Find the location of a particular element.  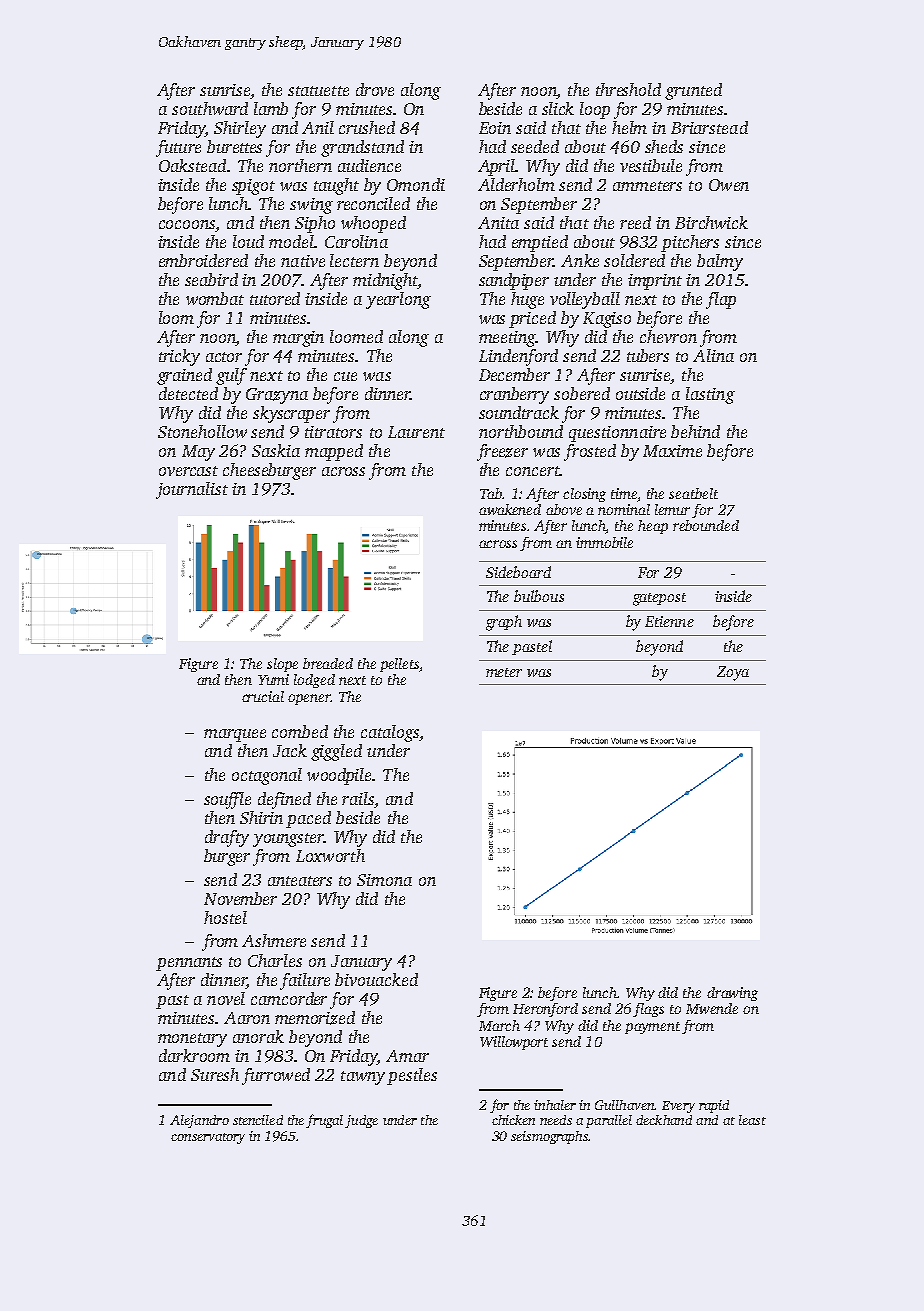

Stonehollow is located at coordinates (202, 431).
